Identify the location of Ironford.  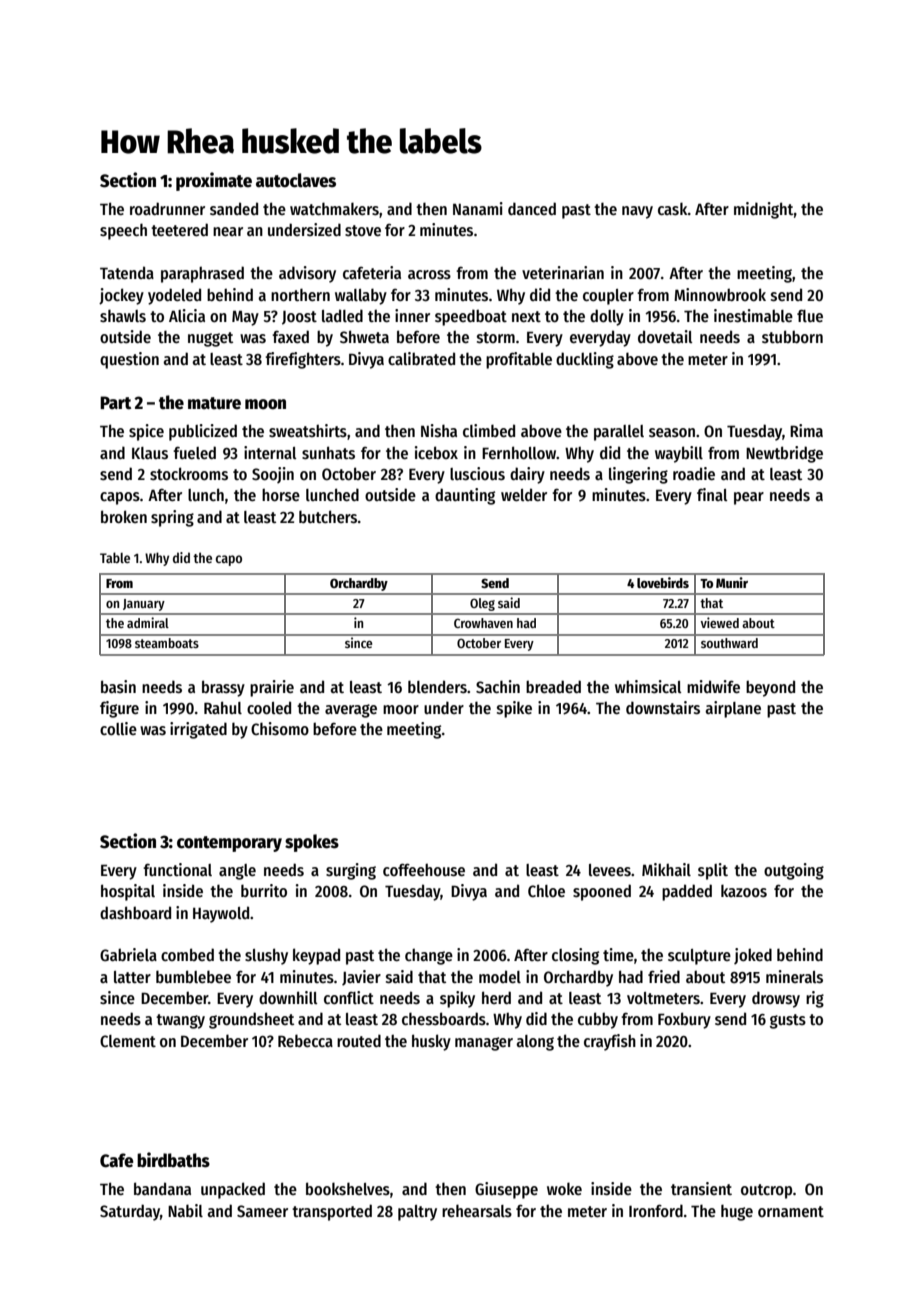
(656, 1210).
